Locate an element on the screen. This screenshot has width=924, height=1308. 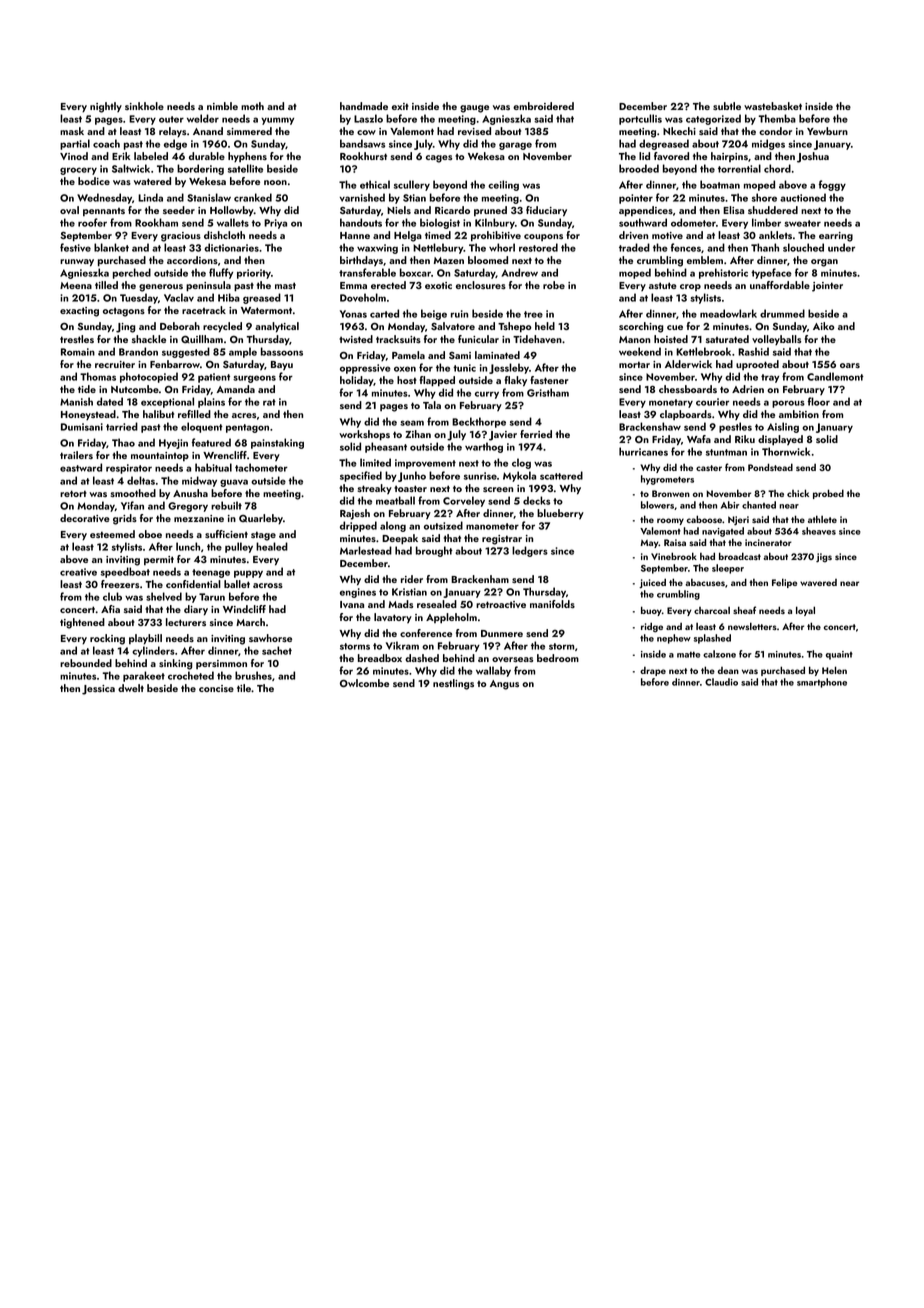
concise is located at coordinates (216, 688).
